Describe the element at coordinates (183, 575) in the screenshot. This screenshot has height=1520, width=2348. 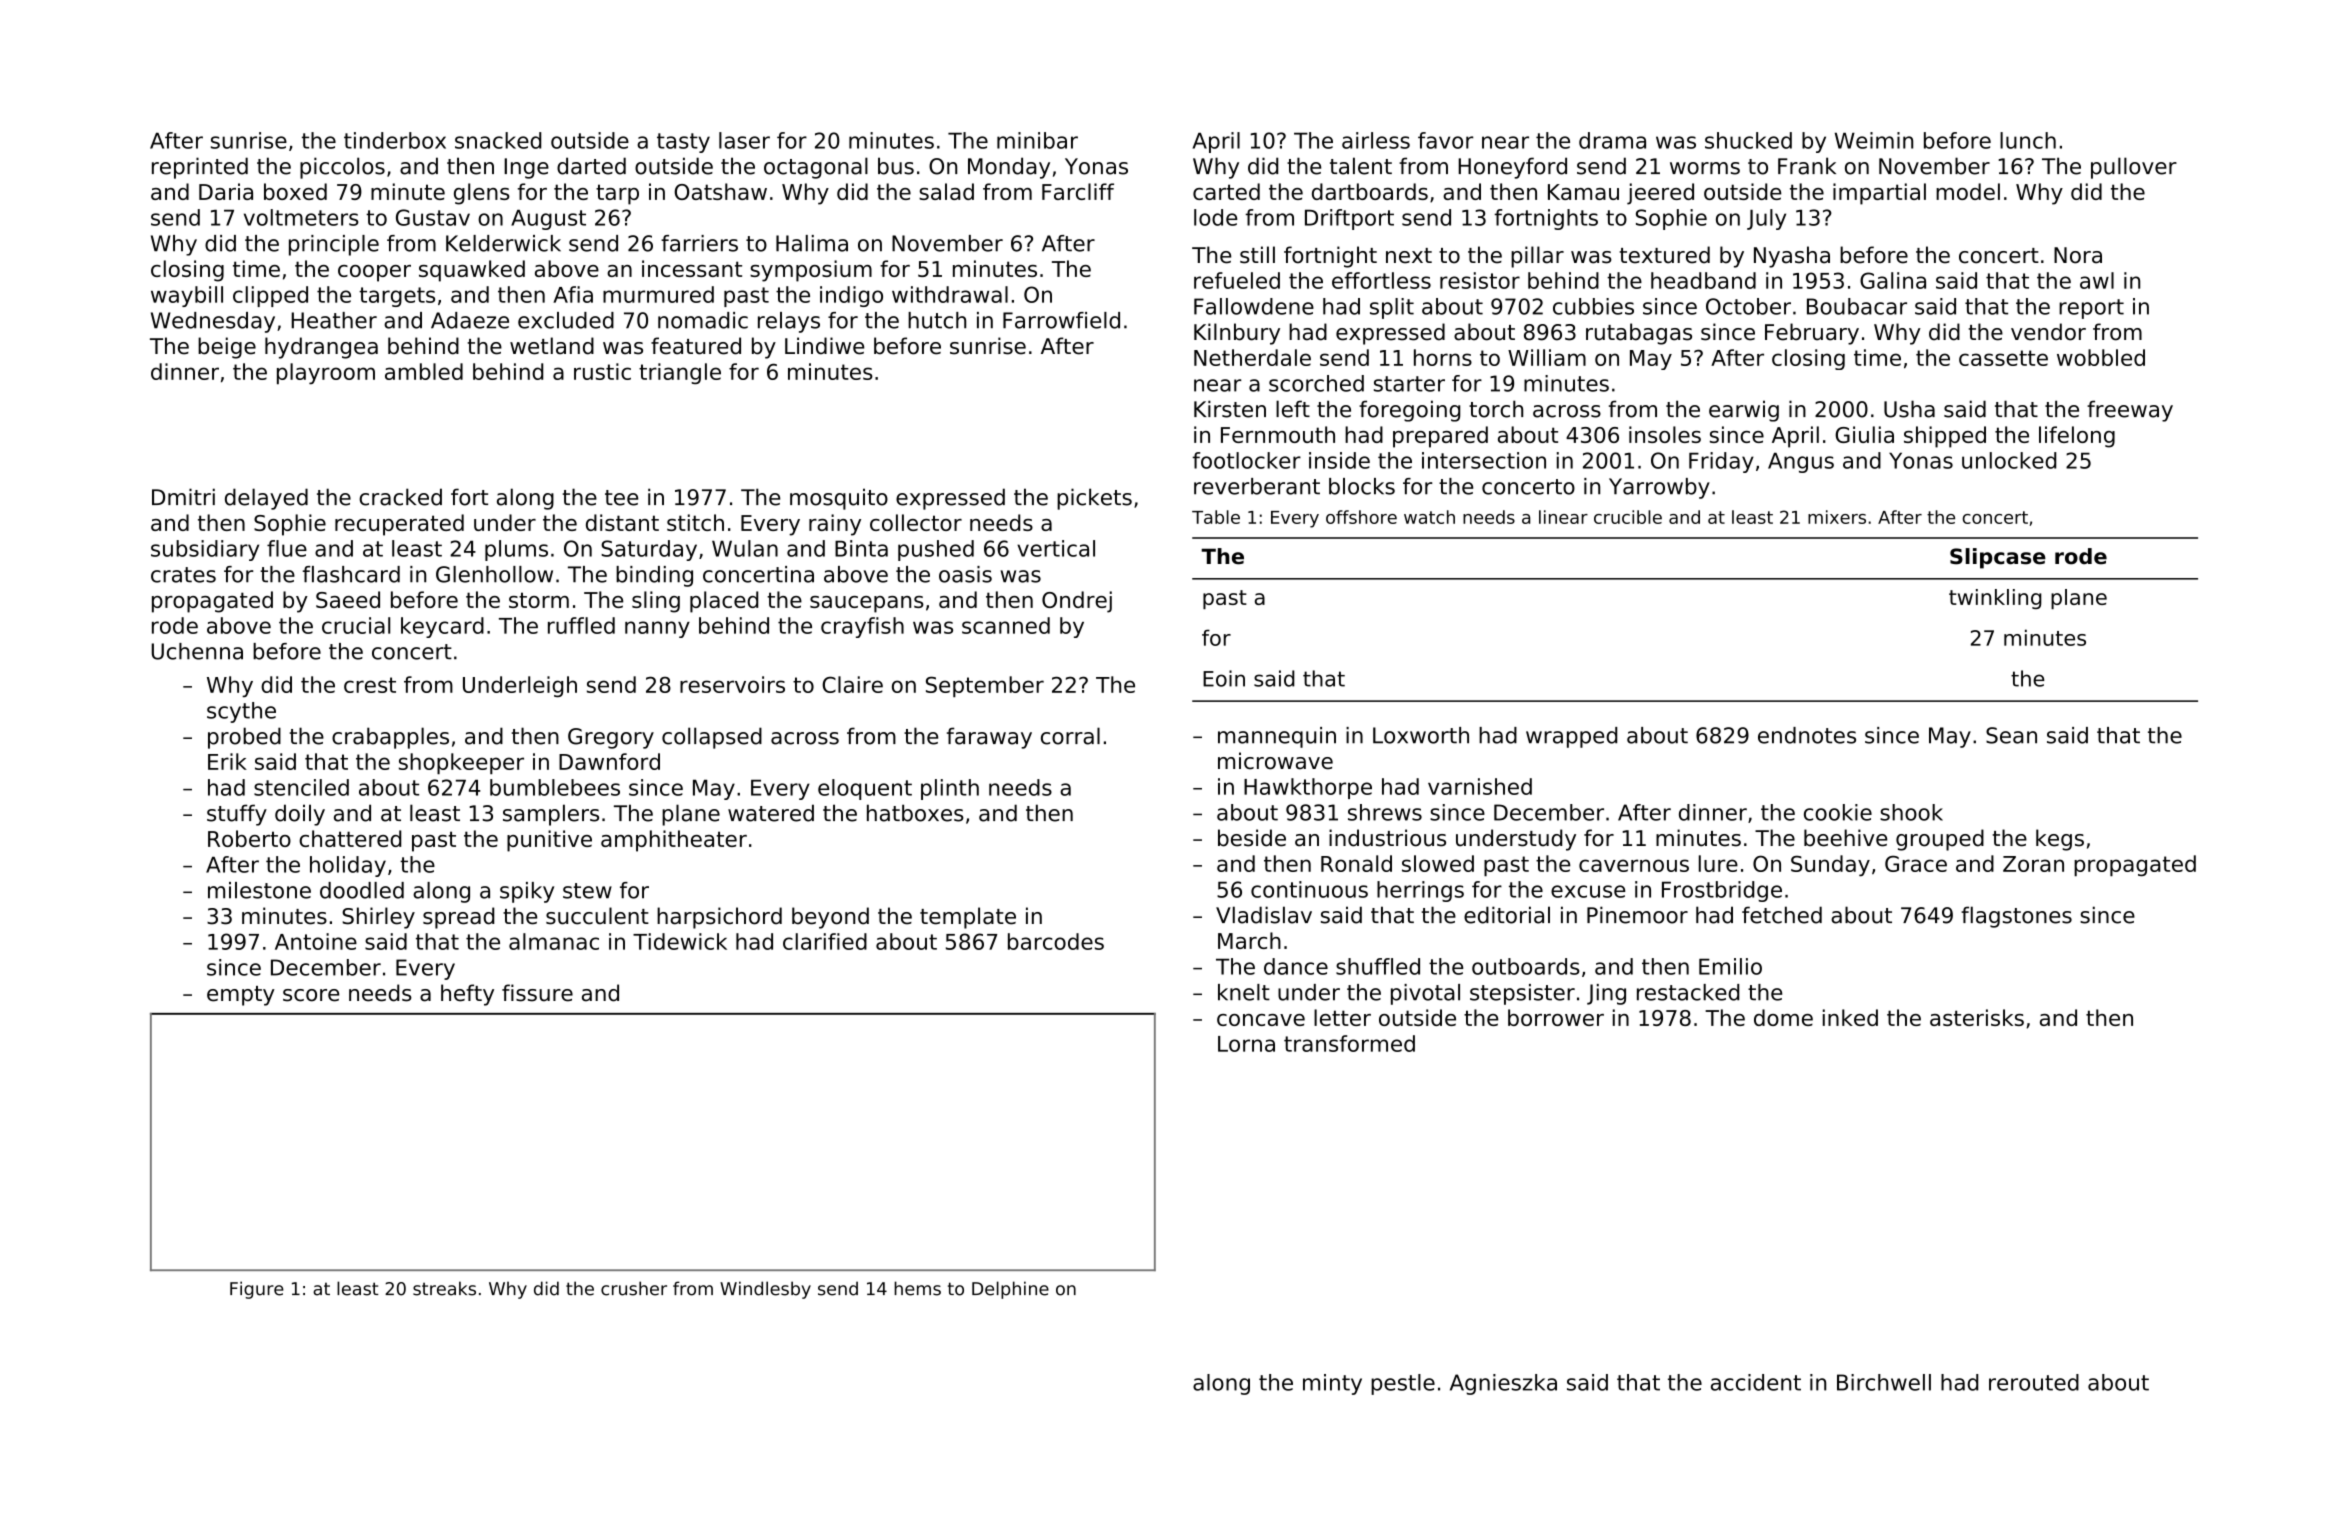
I see `crates` at that location.
